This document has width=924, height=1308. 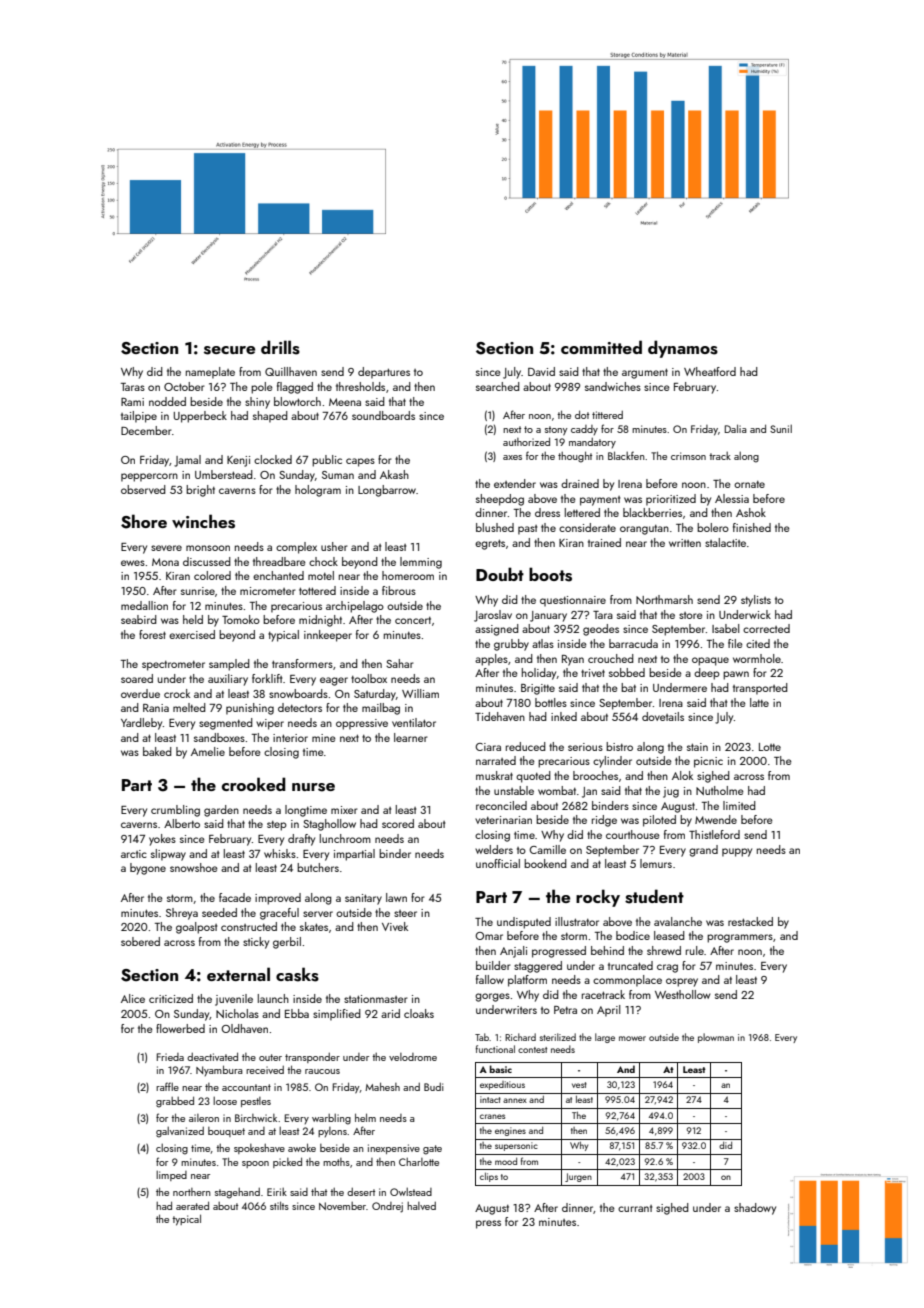 What do you see at coordinates (526, 746) in the document?
I see `reduced` at bounding box center [526, 746].
